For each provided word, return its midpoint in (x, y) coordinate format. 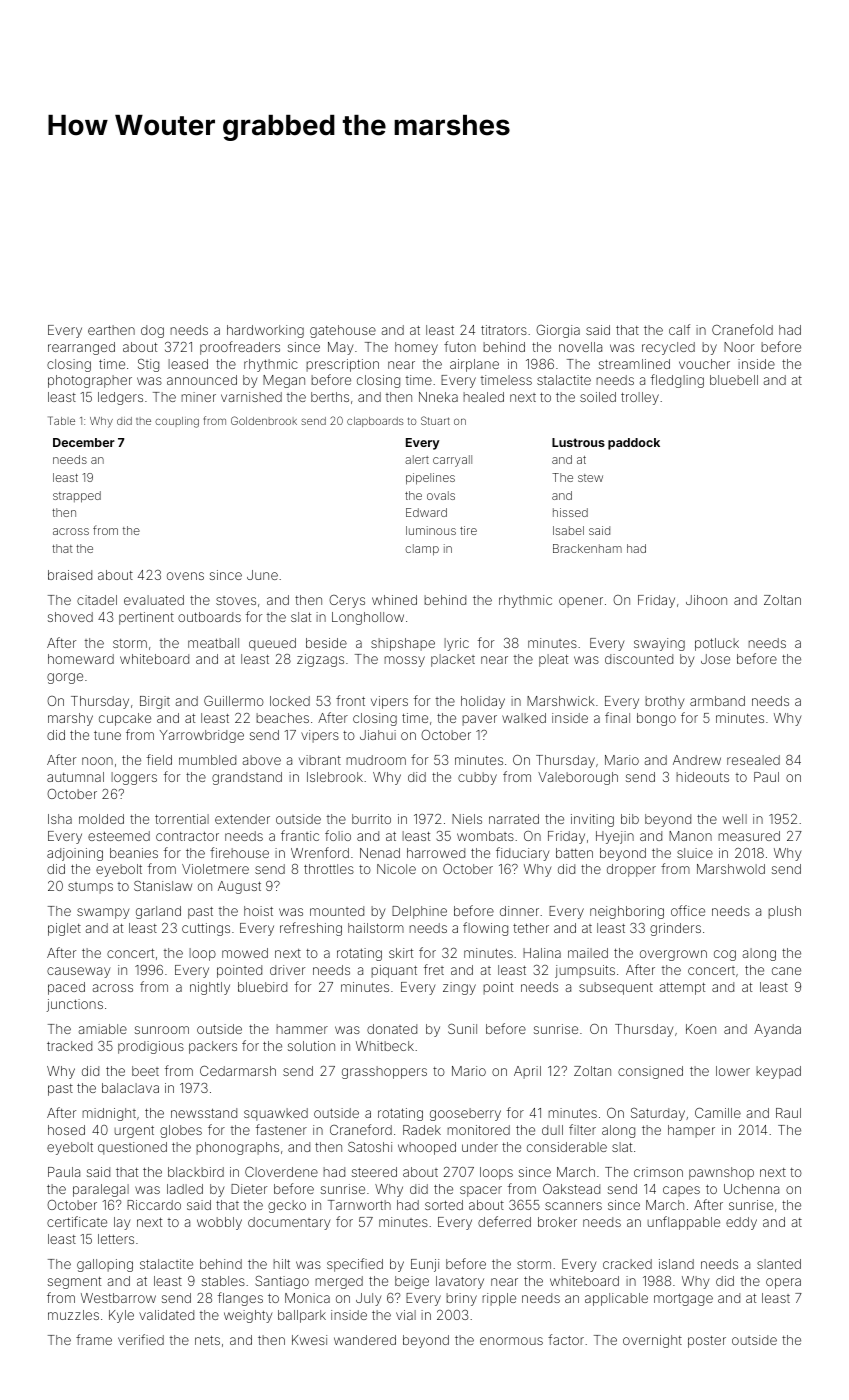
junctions (74, 1005)
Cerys (347, 601)
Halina (542, 953)
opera (783, 1283)
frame (94, 1339)
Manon (690, 836)
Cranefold (742, 329)
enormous (511, 1341)
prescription (342, 365)
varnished (251, 397)
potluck (717, 644)
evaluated (154, 600)
